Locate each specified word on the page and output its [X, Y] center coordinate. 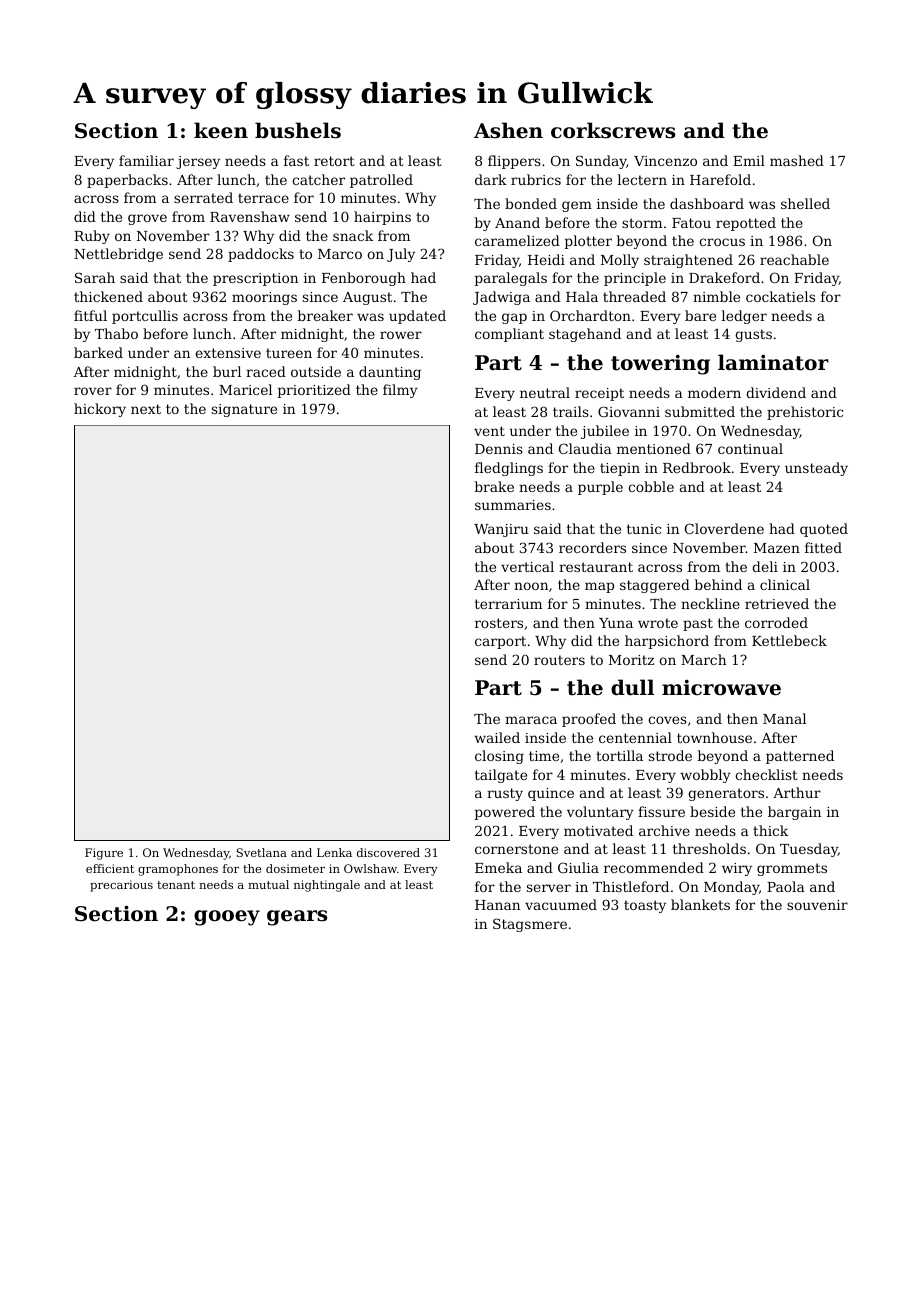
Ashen [508, 130]
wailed [497, 737]
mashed [797, 160]
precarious [121, 886]
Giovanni [629, 411]
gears [297, 918]
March [703, 659]
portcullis [145, 317]
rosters [499, 623]
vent [489, 431]
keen [221, 130]
